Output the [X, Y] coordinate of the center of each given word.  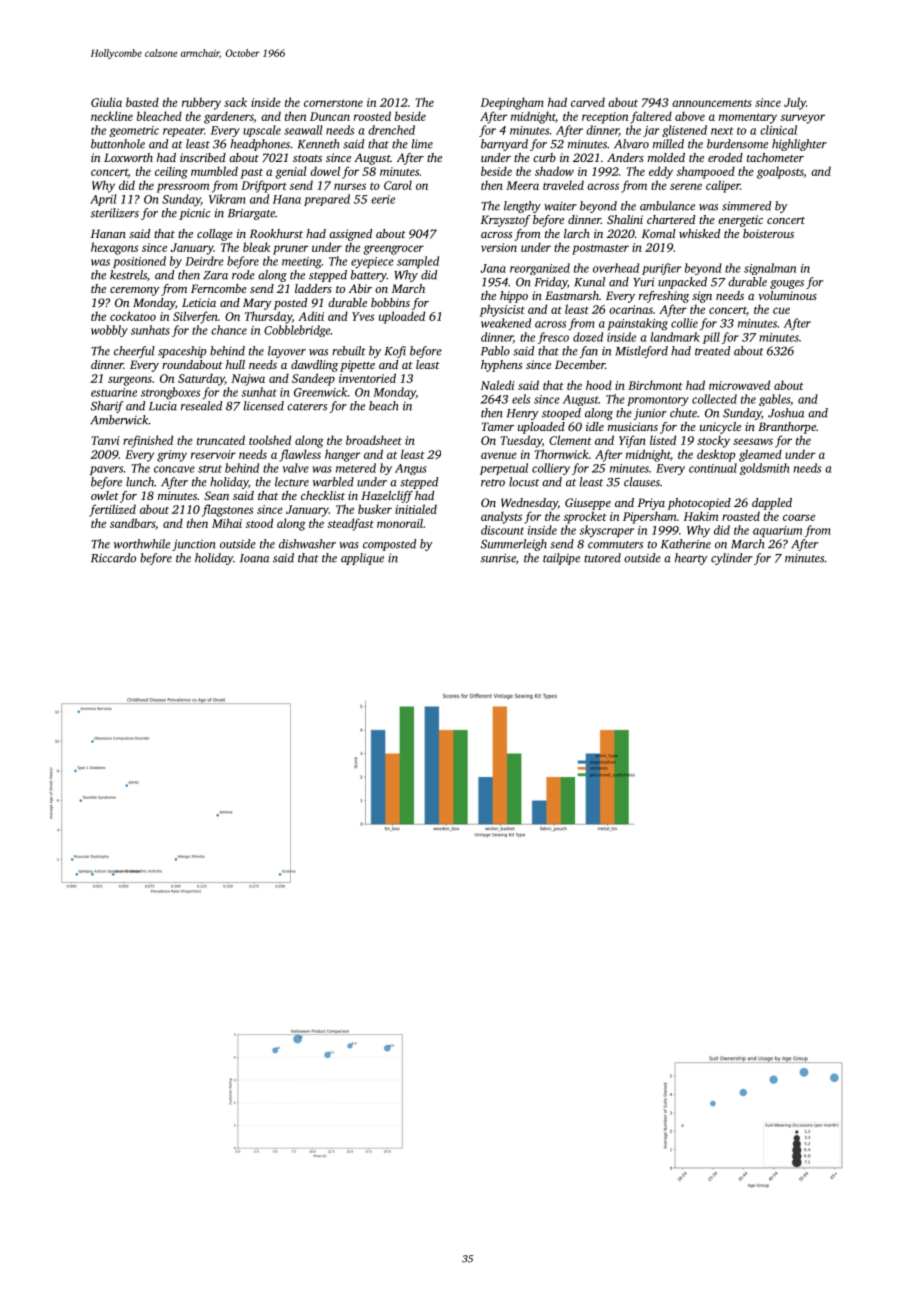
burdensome [737, 144]
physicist [502, 310]
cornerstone [333, 103]
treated [712, 351]
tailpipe [561, 559]
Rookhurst [276, 233]
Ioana [254, 558]
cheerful [134, 352]
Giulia [106, 102]
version [499, 247]
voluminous [787, 295]
